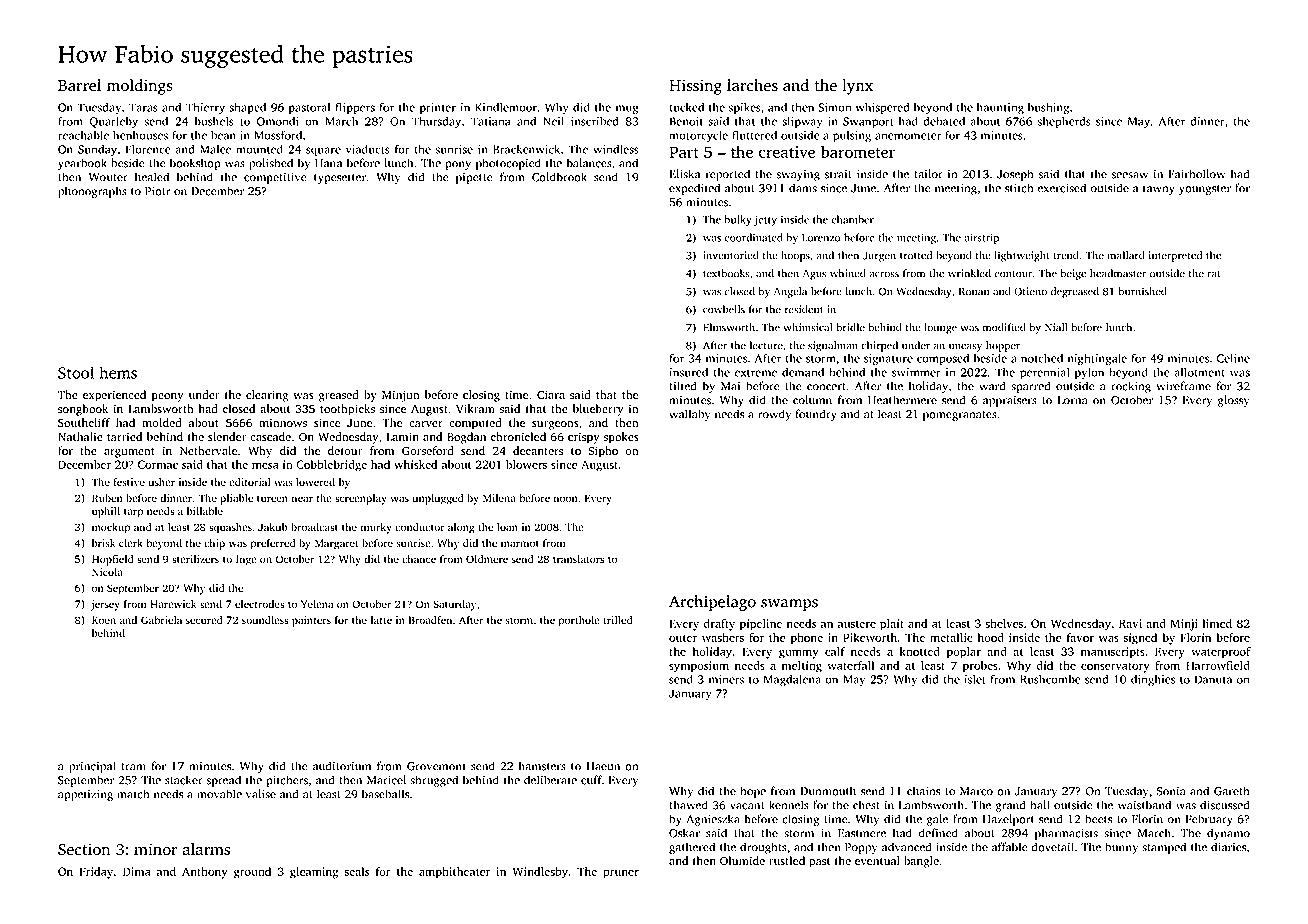 The image size is (1308, 924). I want to click on Kindlemoor, so click(506, 107).
